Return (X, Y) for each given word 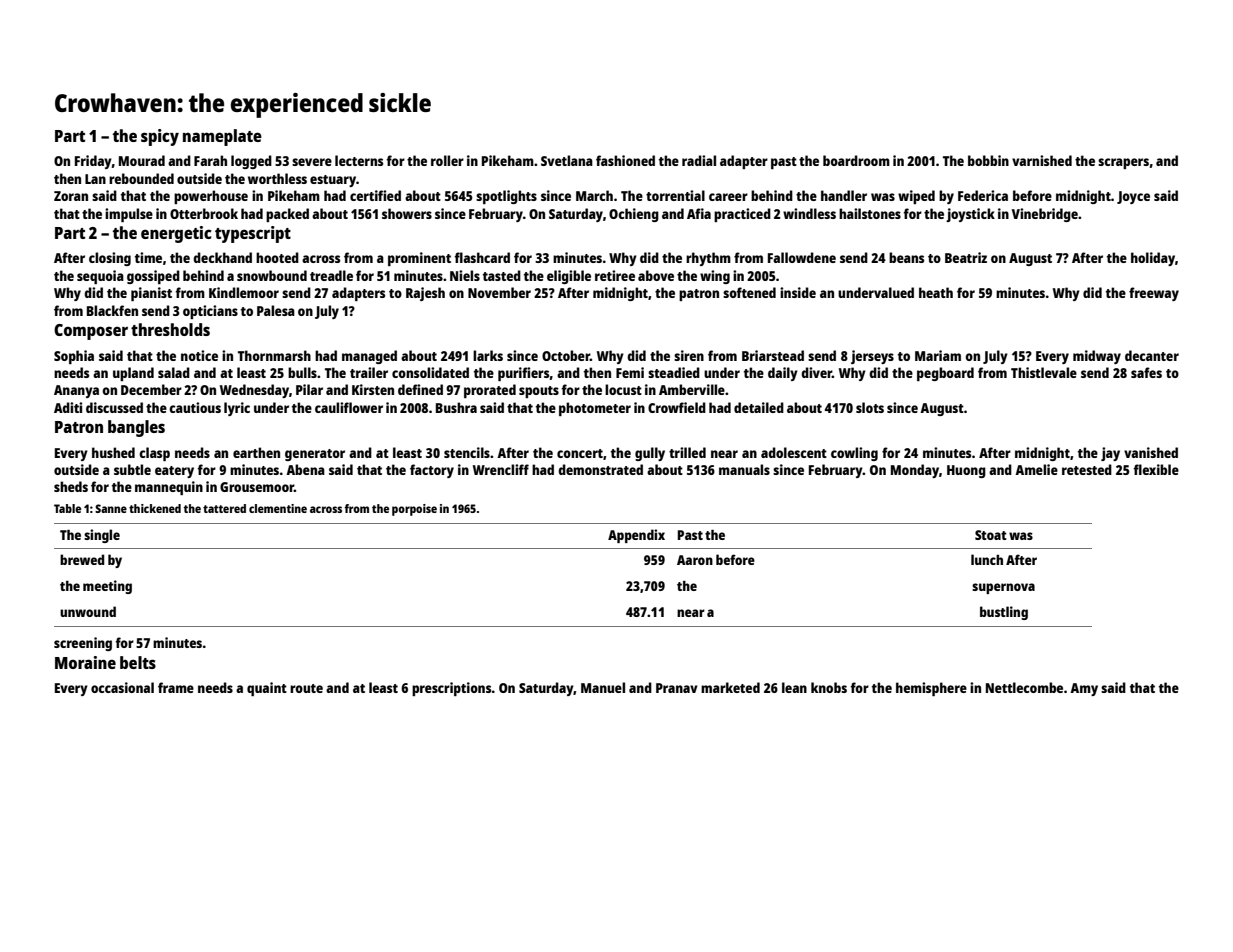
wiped (916, 197)
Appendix (636, 536)
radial (699, 160)
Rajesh (425, 294)
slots (870, 407)
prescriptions (452, 689)
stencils (467, 452)
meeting (107, 587)
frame (176, 687)
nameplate (222, 137)
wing (715, 277)
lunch (987, 559)
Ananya (76, 391)
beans (906, 257)
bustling (1004, 613)
